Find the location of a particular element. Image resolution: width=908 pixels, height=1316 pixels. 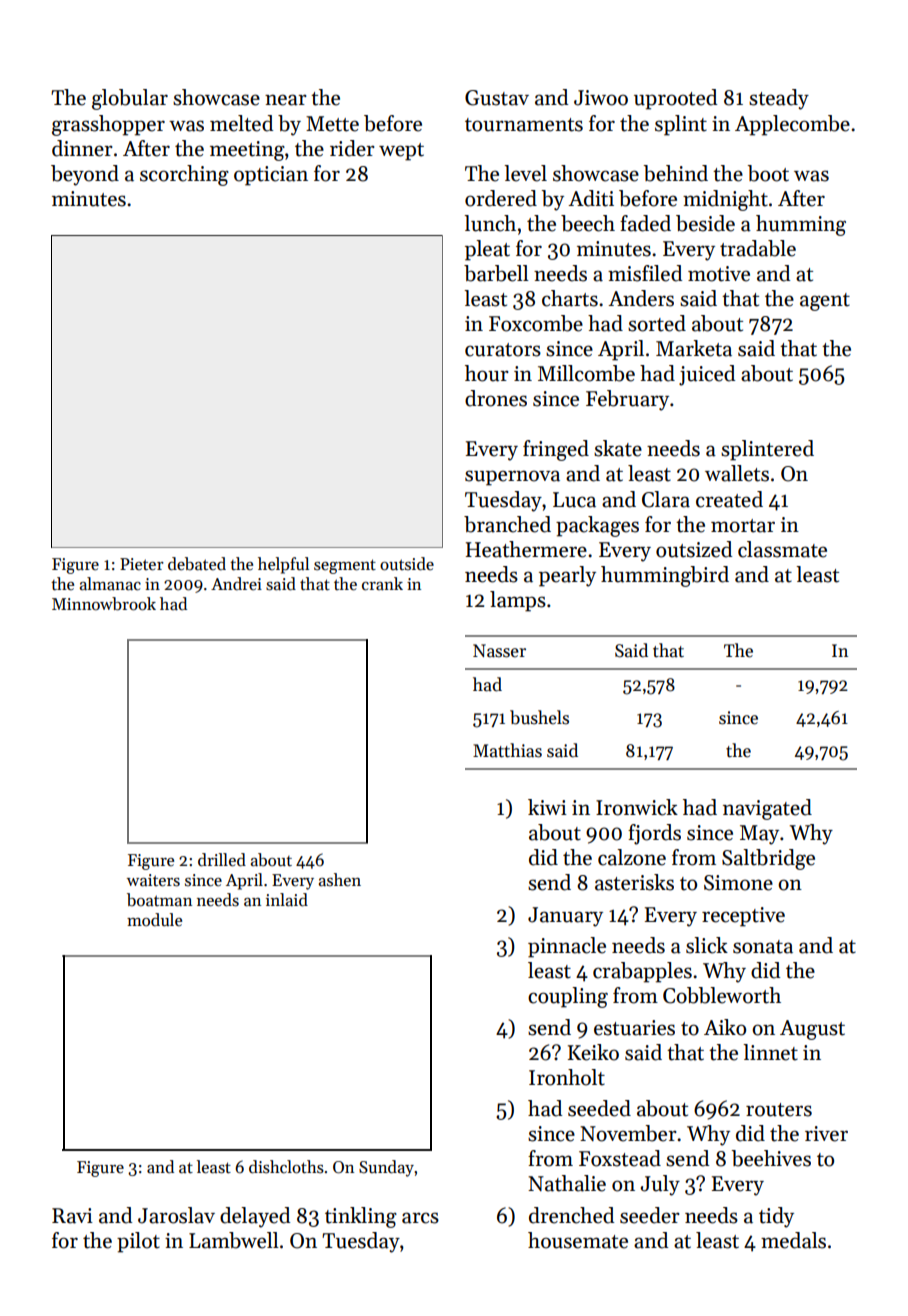

navigated is located at coordinates (767, 809).
